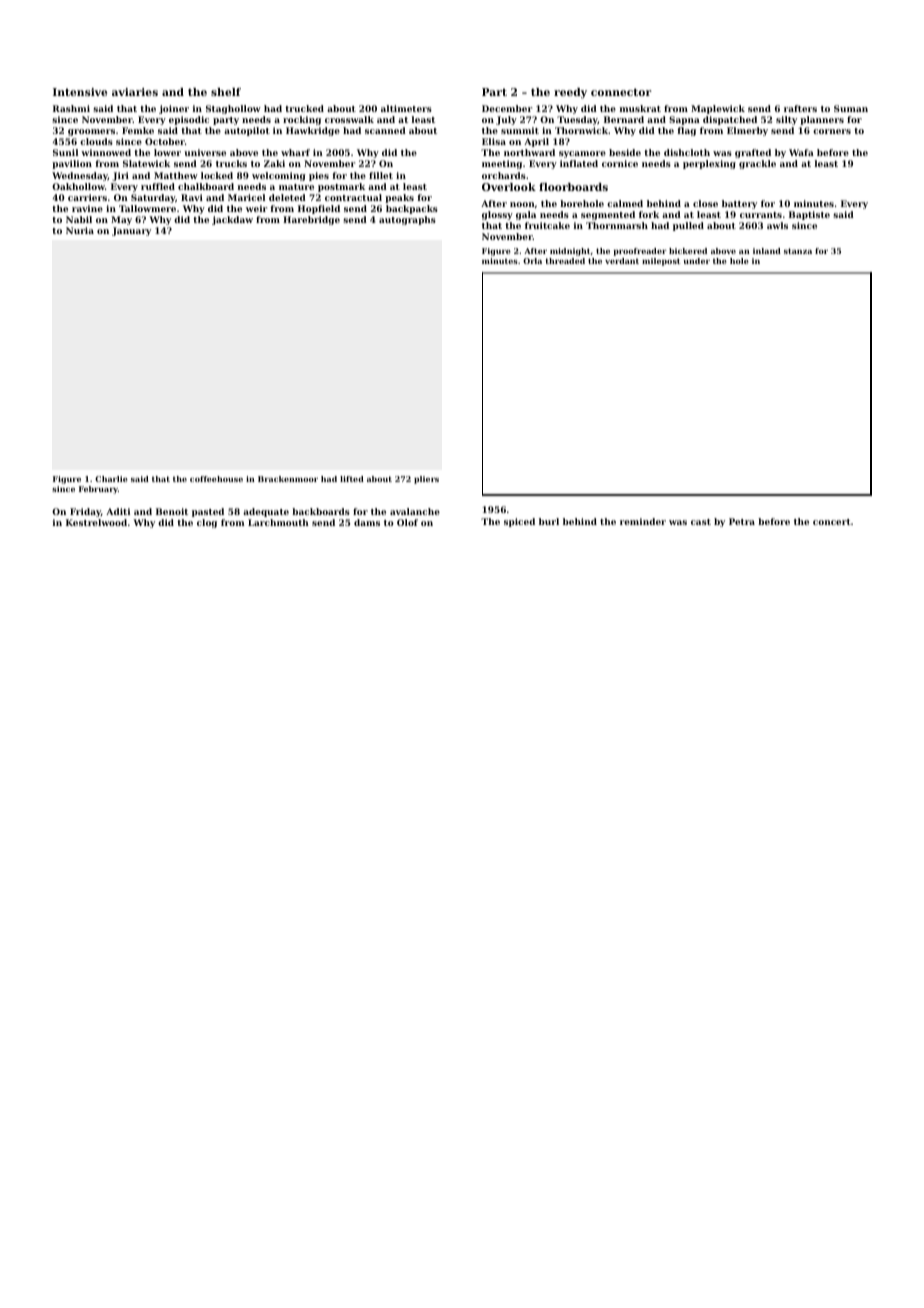 The image size is (924, 1308). Describe the element at coordinates (313, 131) in the document. I see `Hawkridge` at that location.
